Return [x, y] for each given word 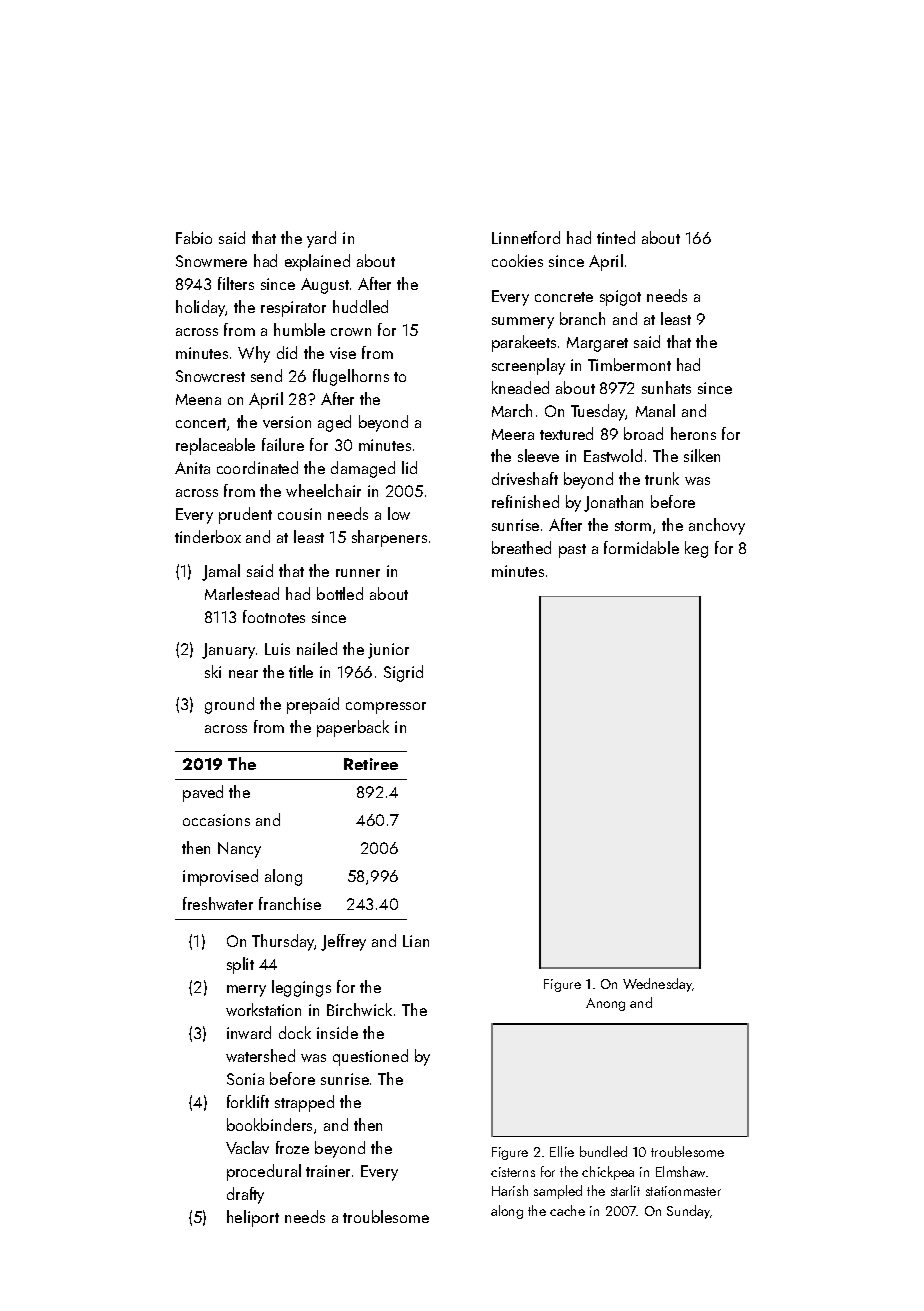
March [512, 410]
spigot [620, 298]
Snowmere [211, 261]
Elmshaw [680, 1171]
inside [337, 1032]
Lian [416, 941]
